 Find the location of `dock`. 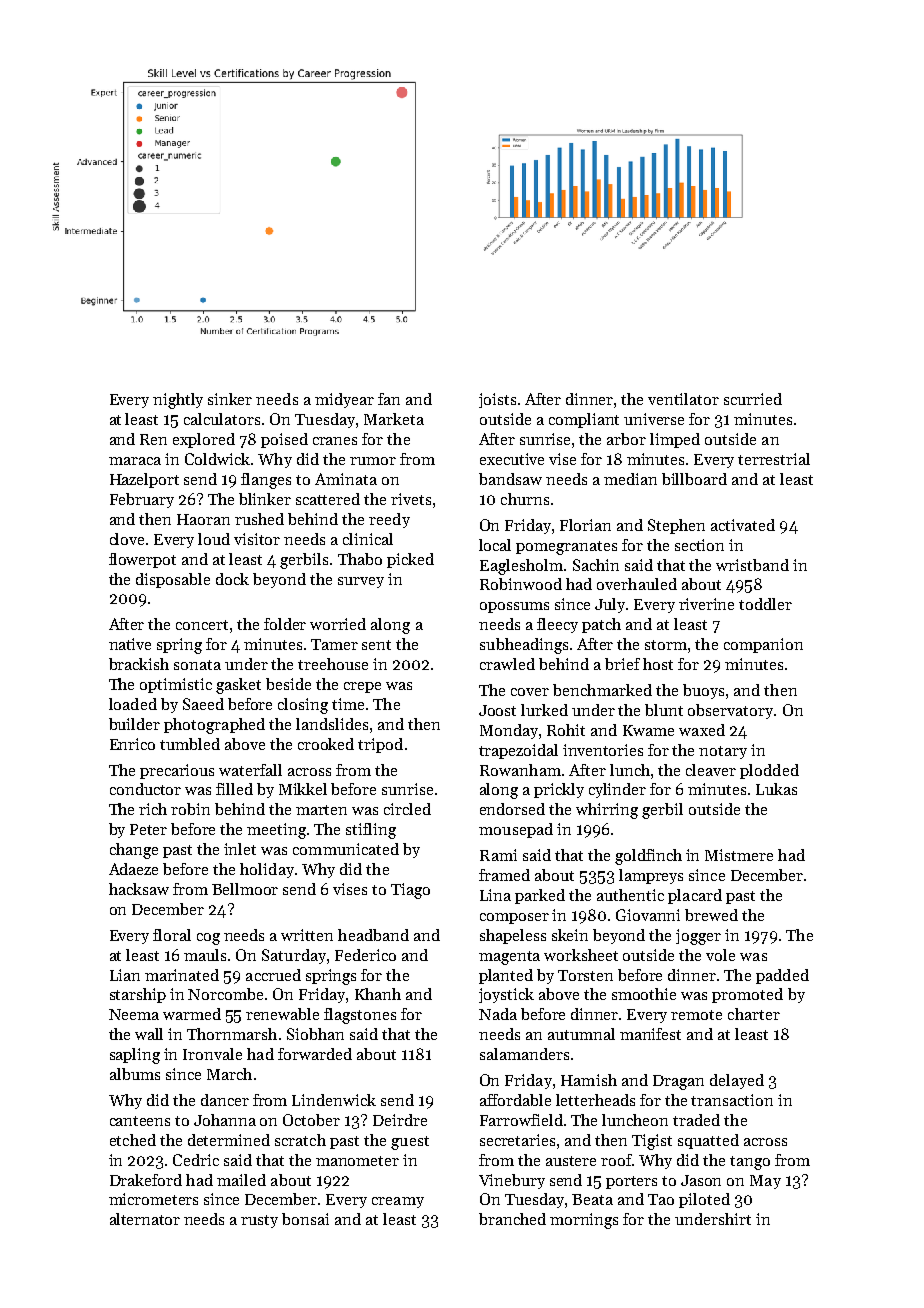

dock is located at coordinates (232, 579).
